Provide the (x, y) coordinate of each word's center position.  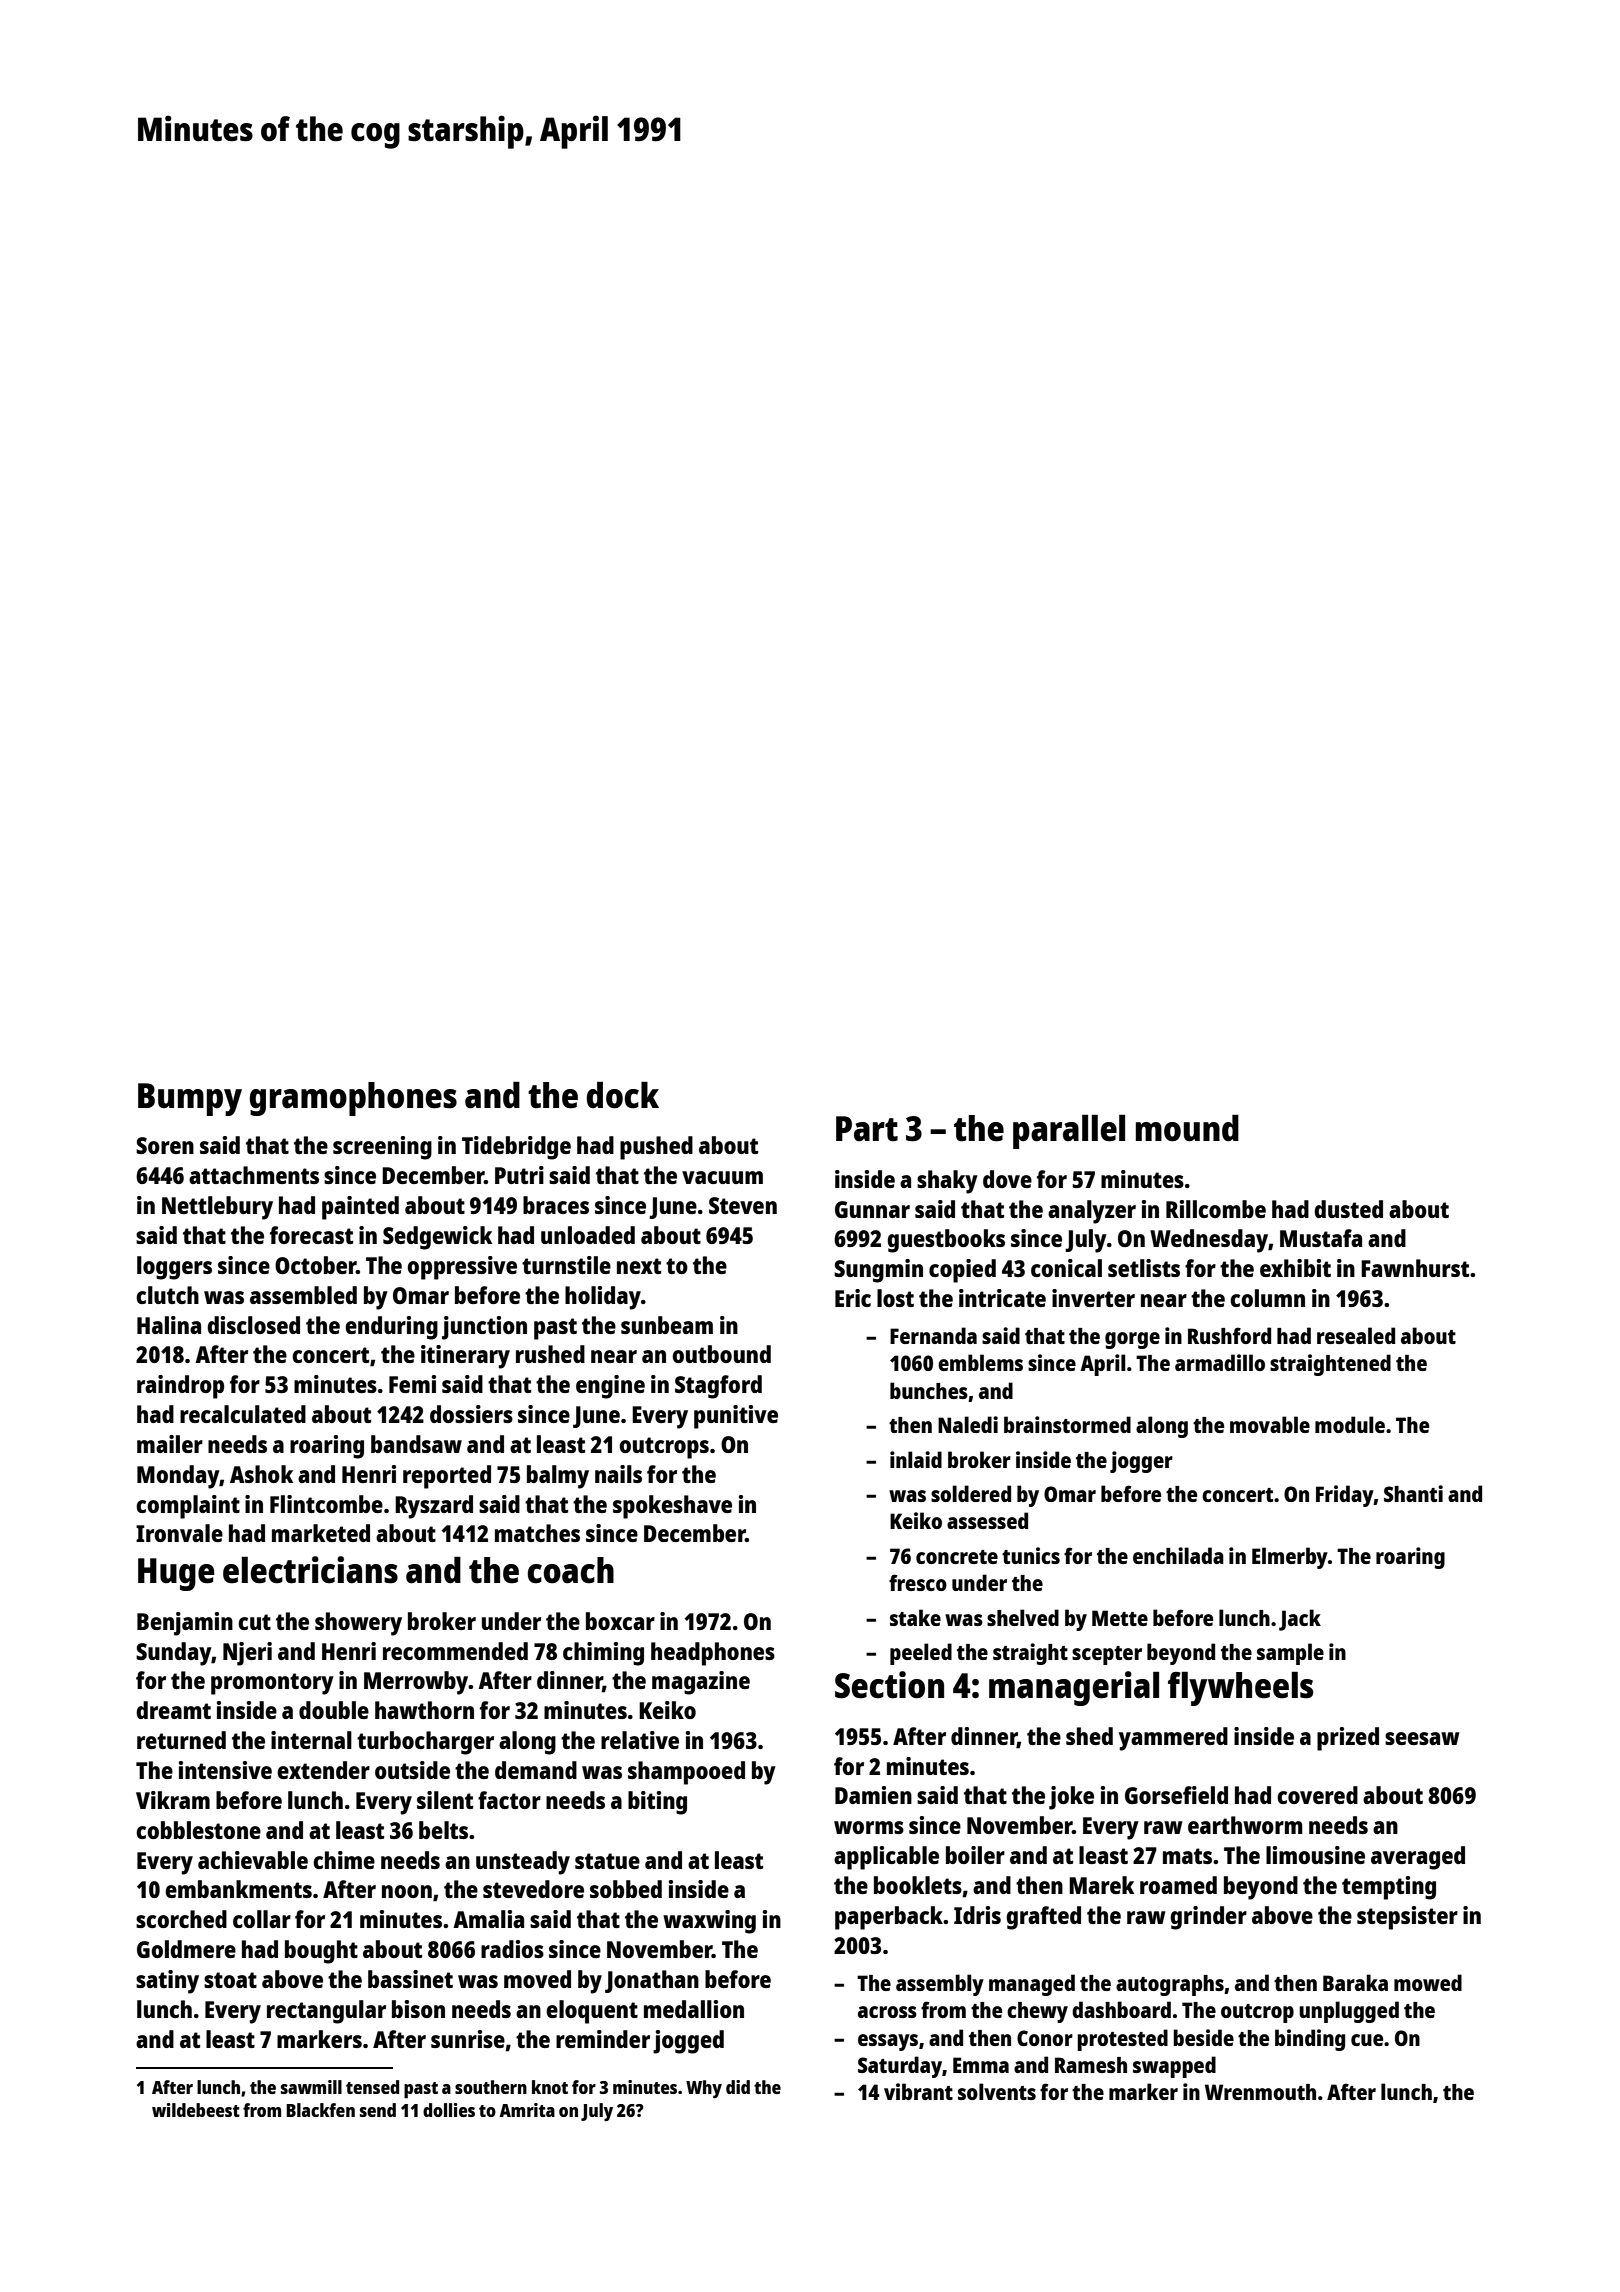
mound (1187, 1128)
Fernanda (933, 1335)
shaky (947, 1182)
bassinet (410, 1979)
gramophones (353, 1099)
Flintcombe (326, 1504)
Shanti (1413, 1493)
